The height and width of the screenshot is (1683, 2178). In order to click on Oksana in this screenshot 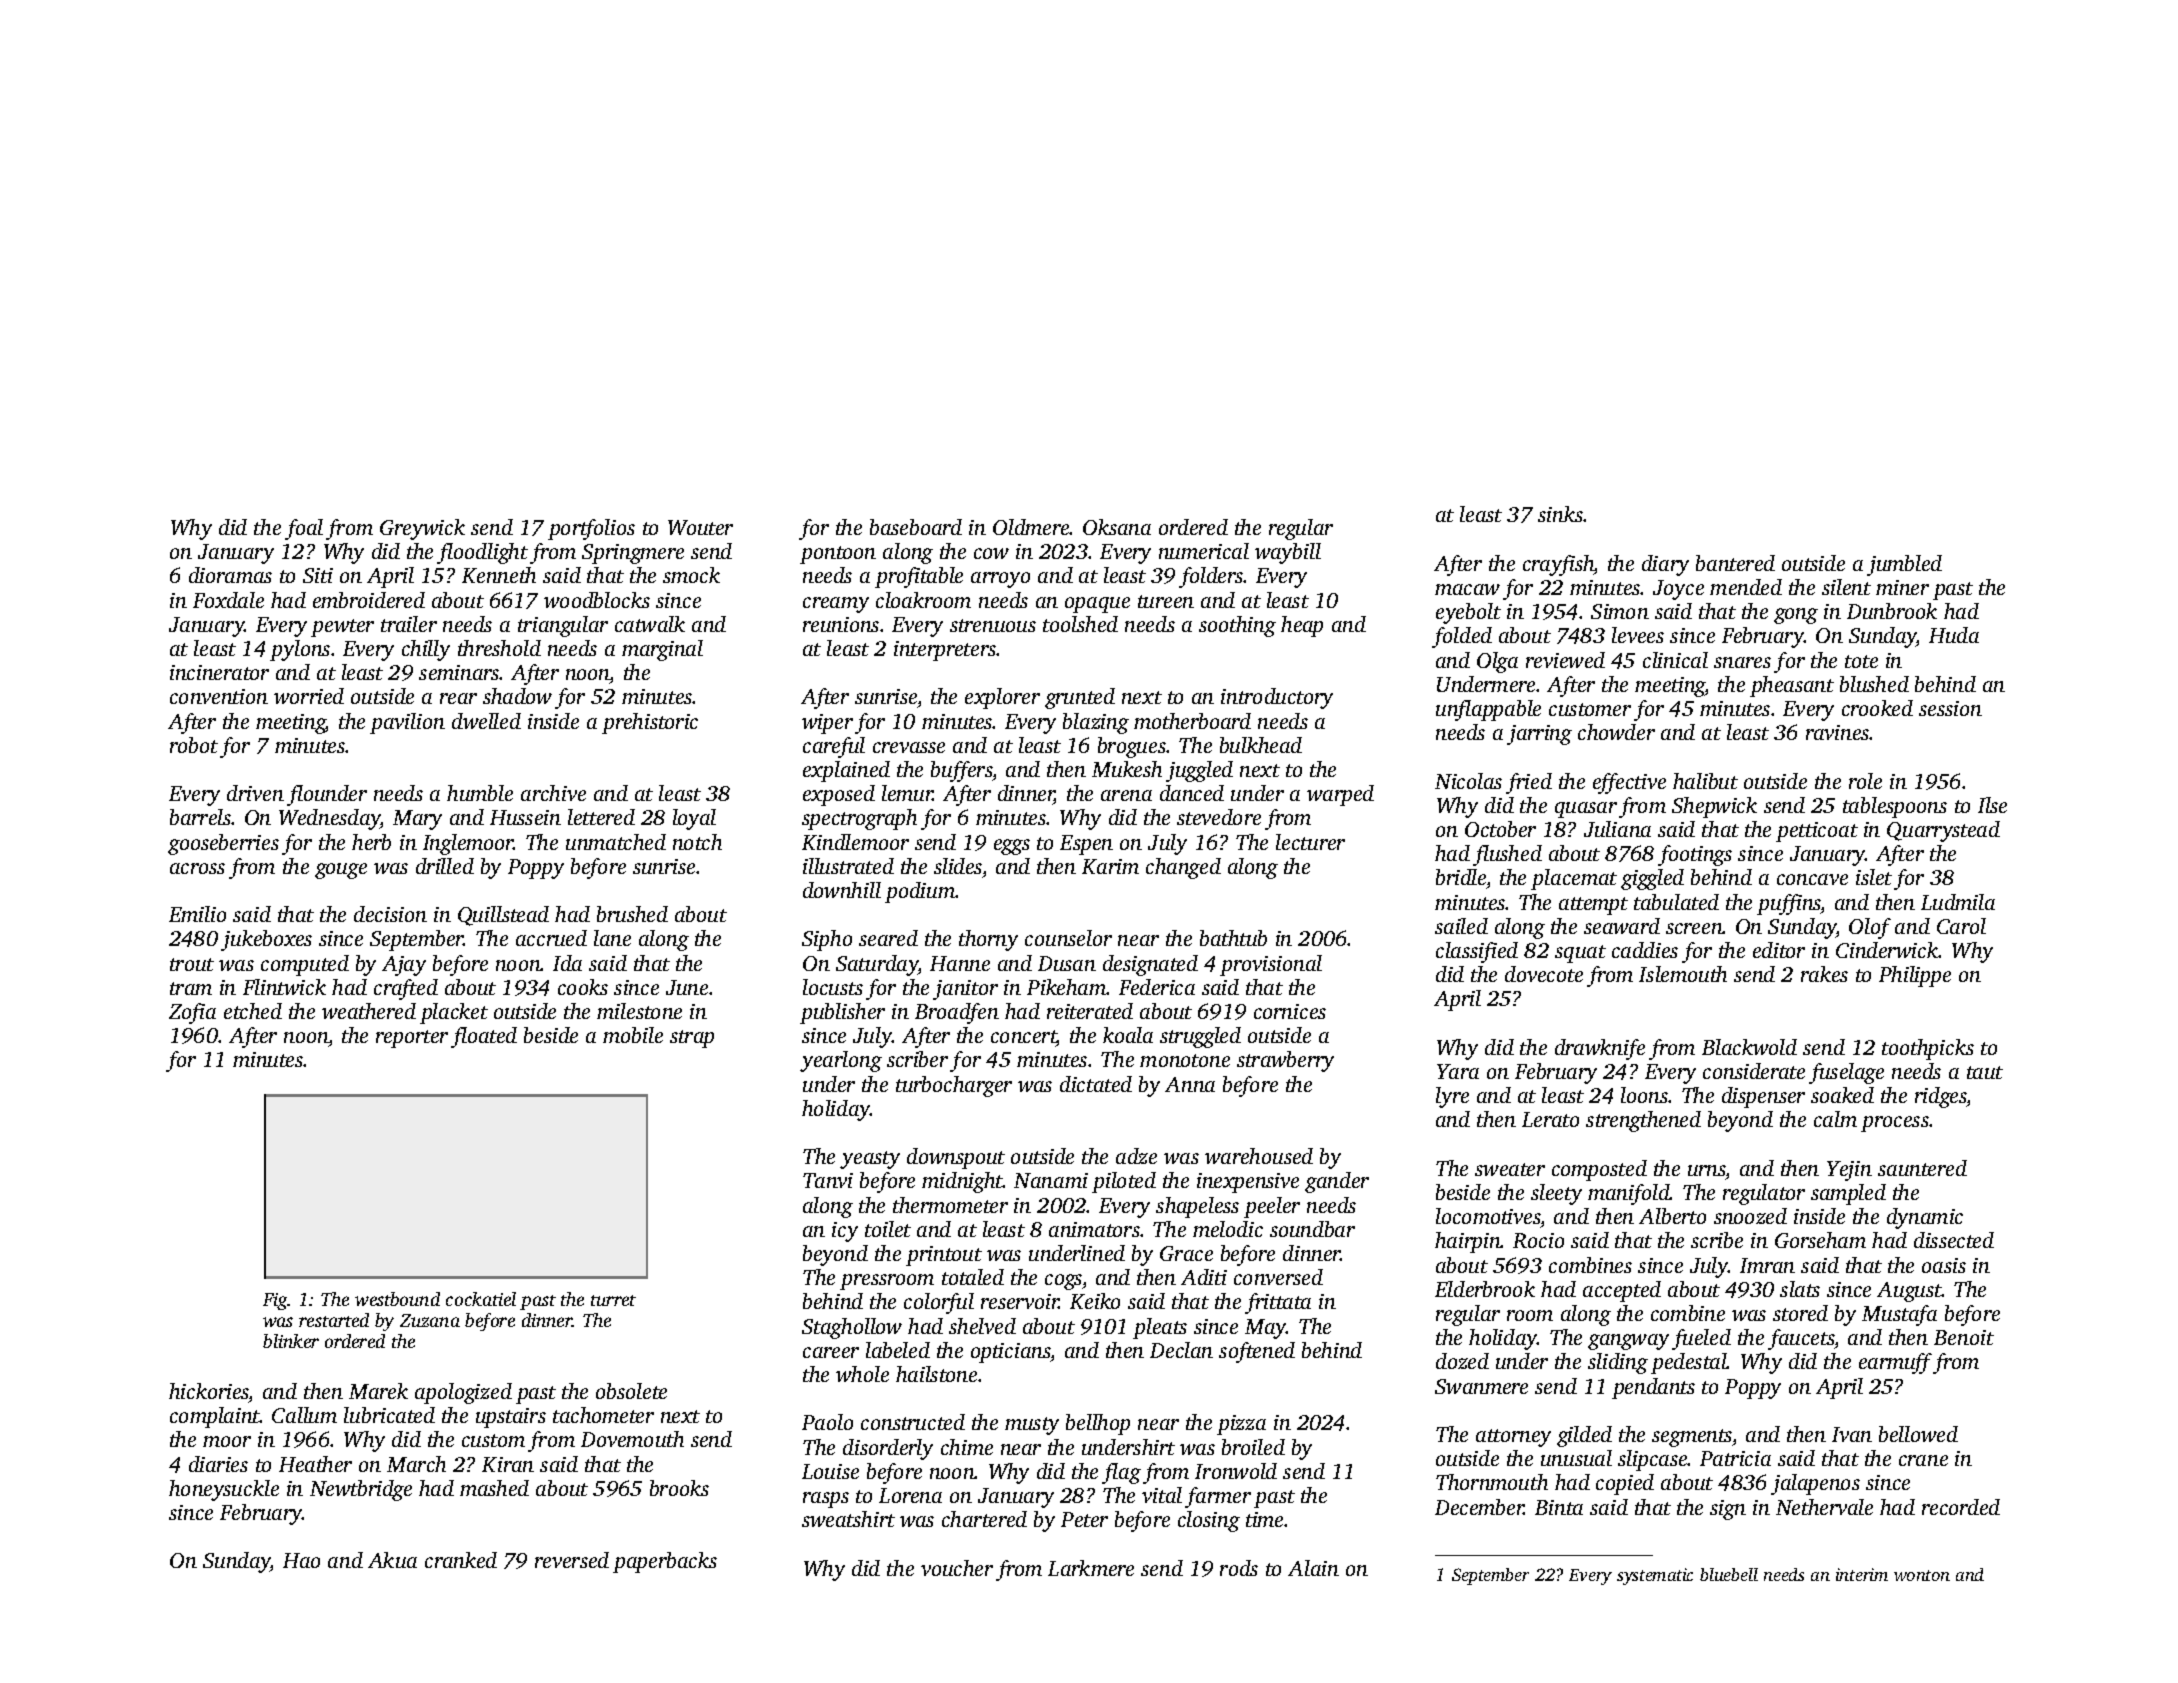, I will do `click(1117, 527)`.
